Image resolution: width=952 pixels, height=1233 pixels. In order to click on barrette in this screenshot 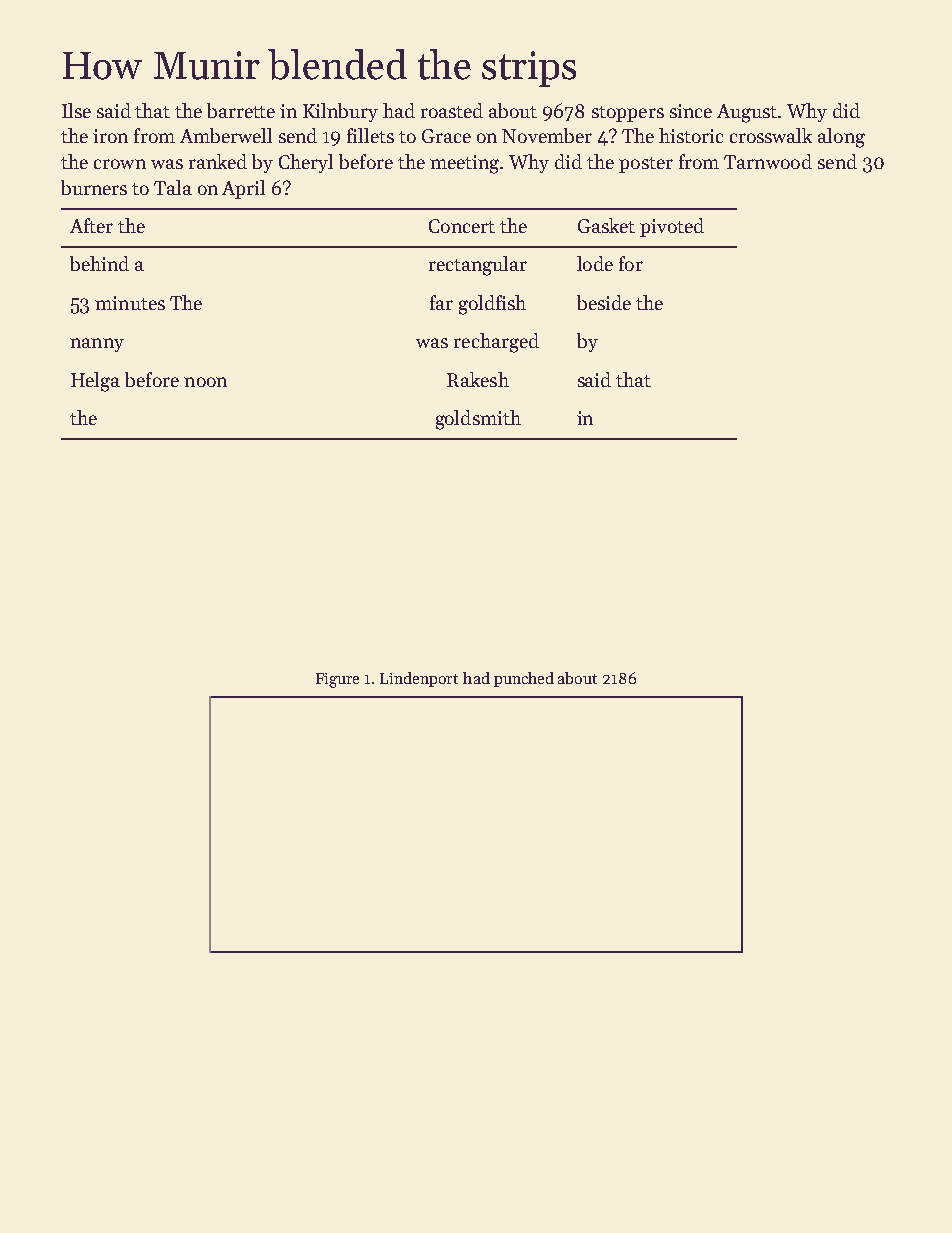, I will do `click(241, 110)`.
